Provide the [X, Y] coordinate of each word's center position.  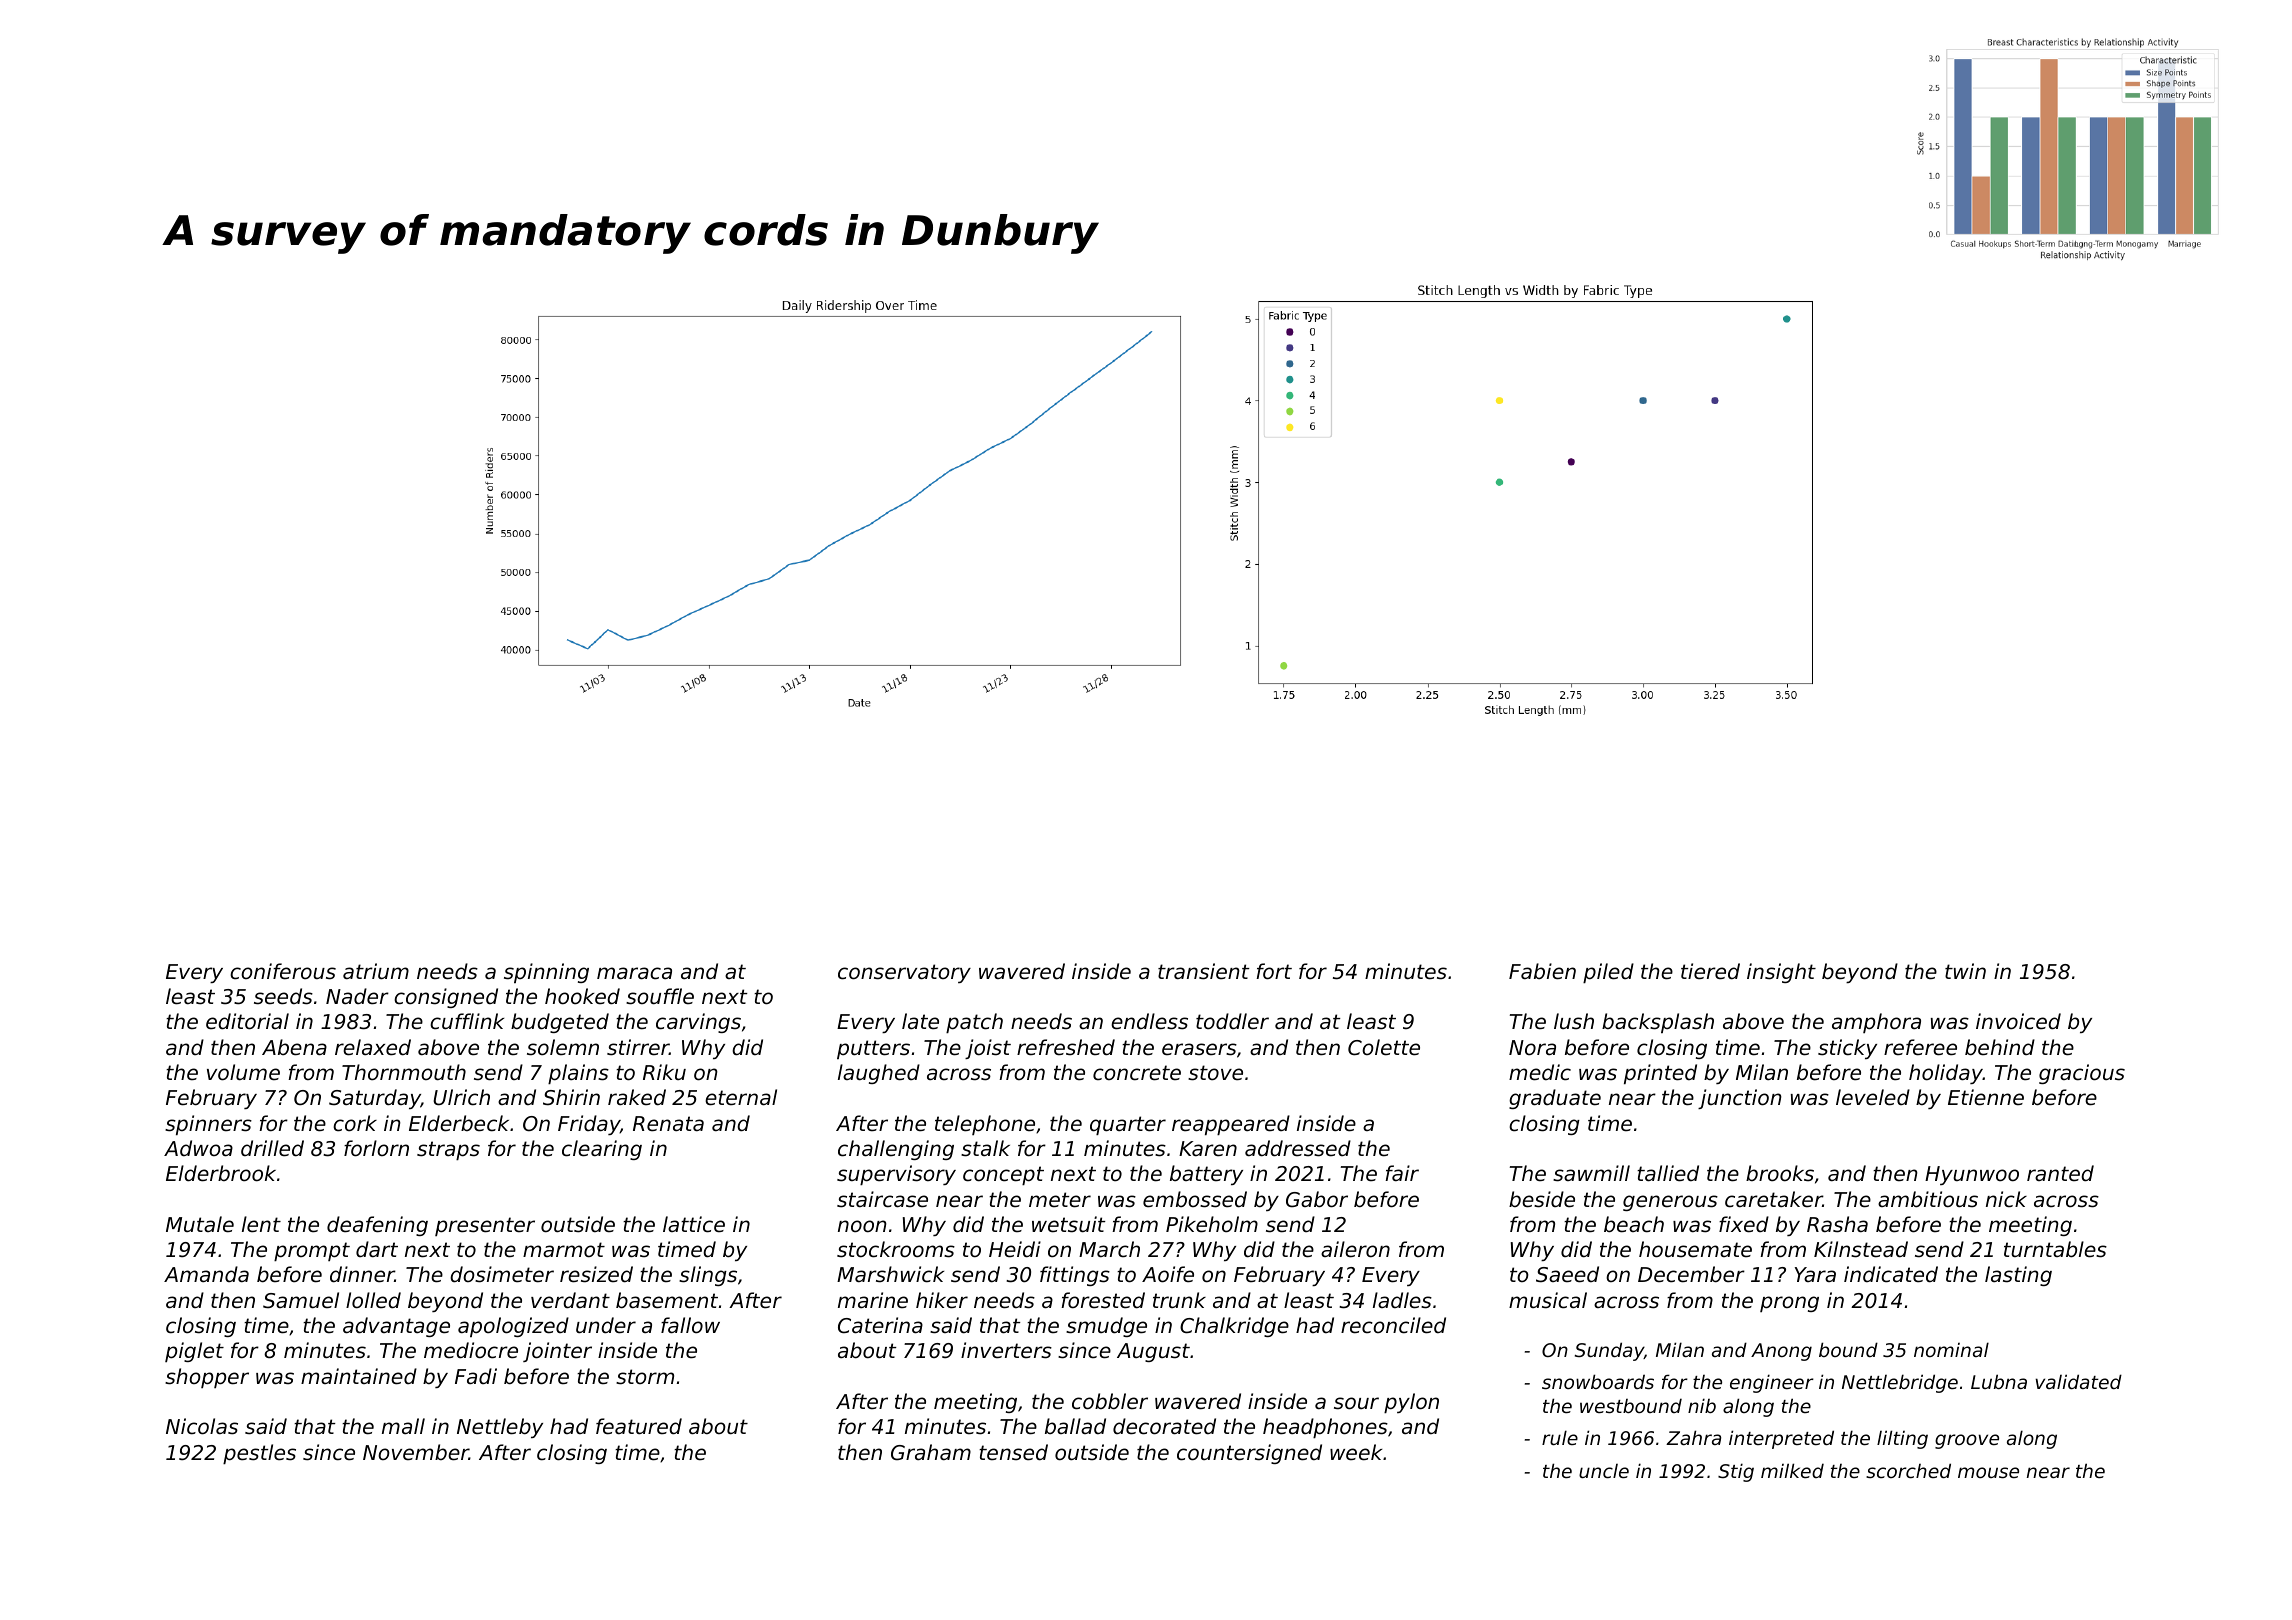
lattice [694, 1224]
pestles [259, 1454]
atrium [376, 971]
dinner [362, 1274]
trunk [1179, 1300]
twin [1965, 971]
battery [1206, 1175]
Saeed [1567, 1274]
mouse [1988, 1472]
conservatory [904, 973]
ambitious [1928, 1199]
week [1356, 1452]
